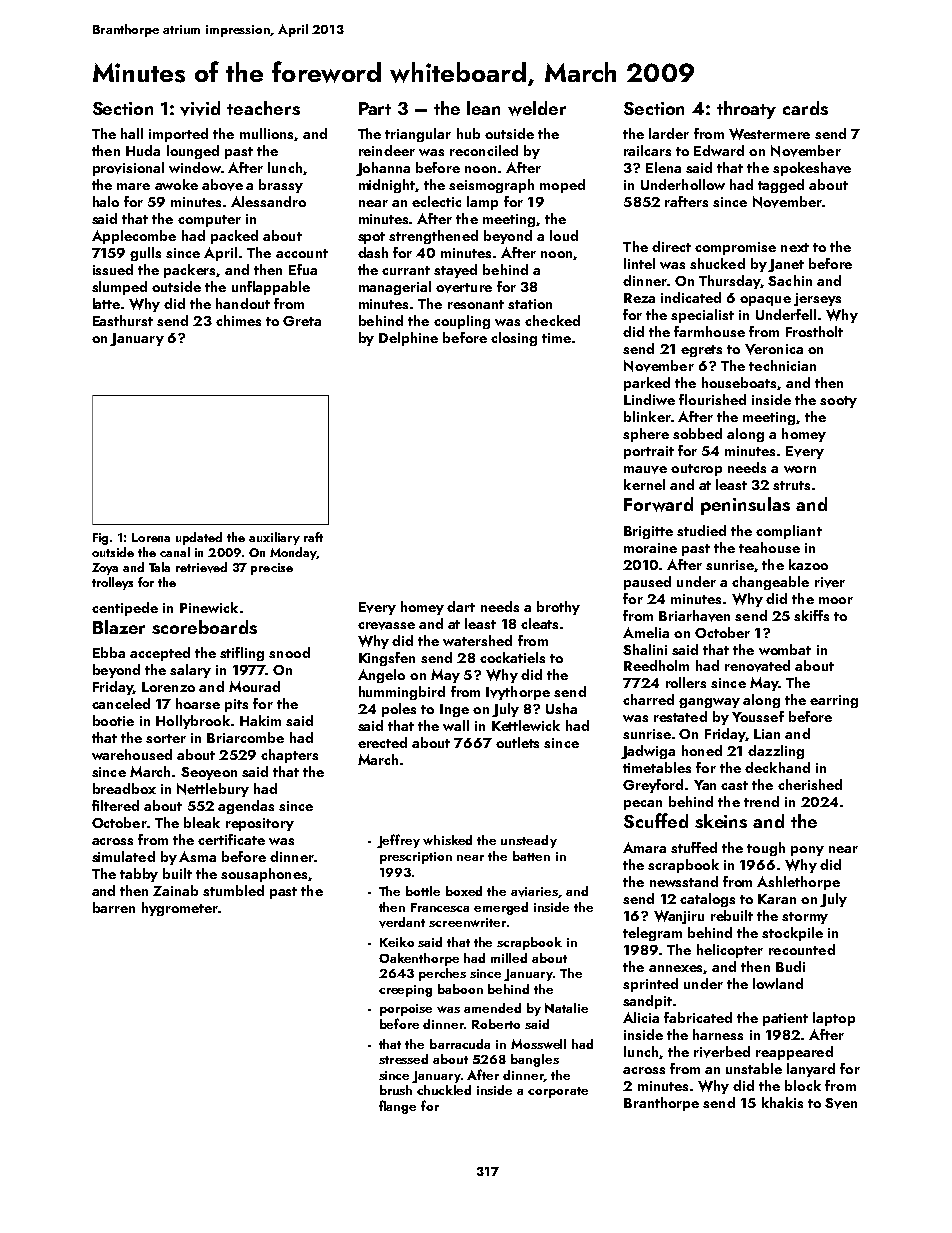 Image resolution: width=952 pixels, height=1233 pixels. Describe the element at coordinates (405, 991) in the screenshot. I see `creeping` at that location.
